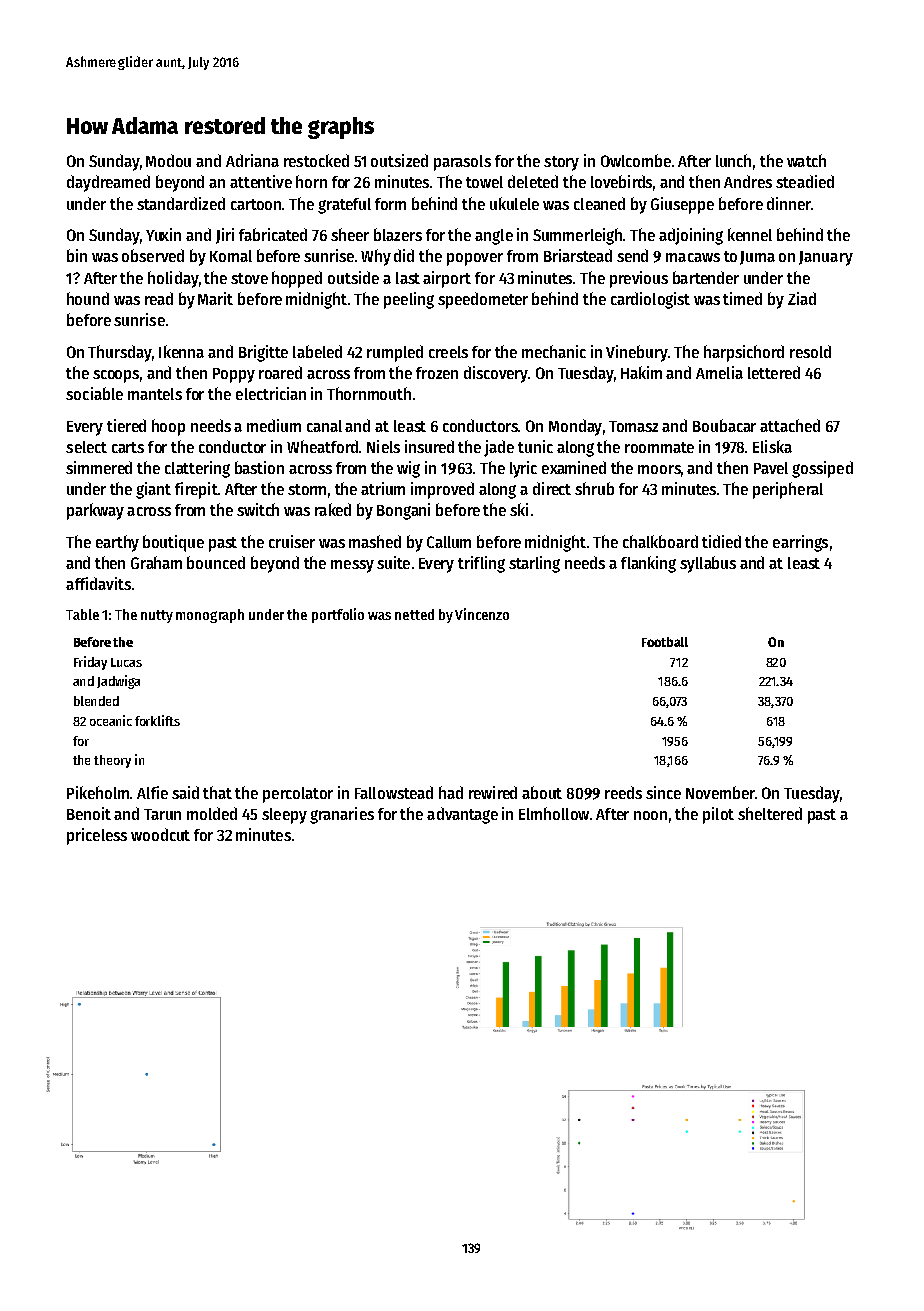  Describe the element at coordinates (774, 372) in the screenshot. I see `lettered` at that location.
